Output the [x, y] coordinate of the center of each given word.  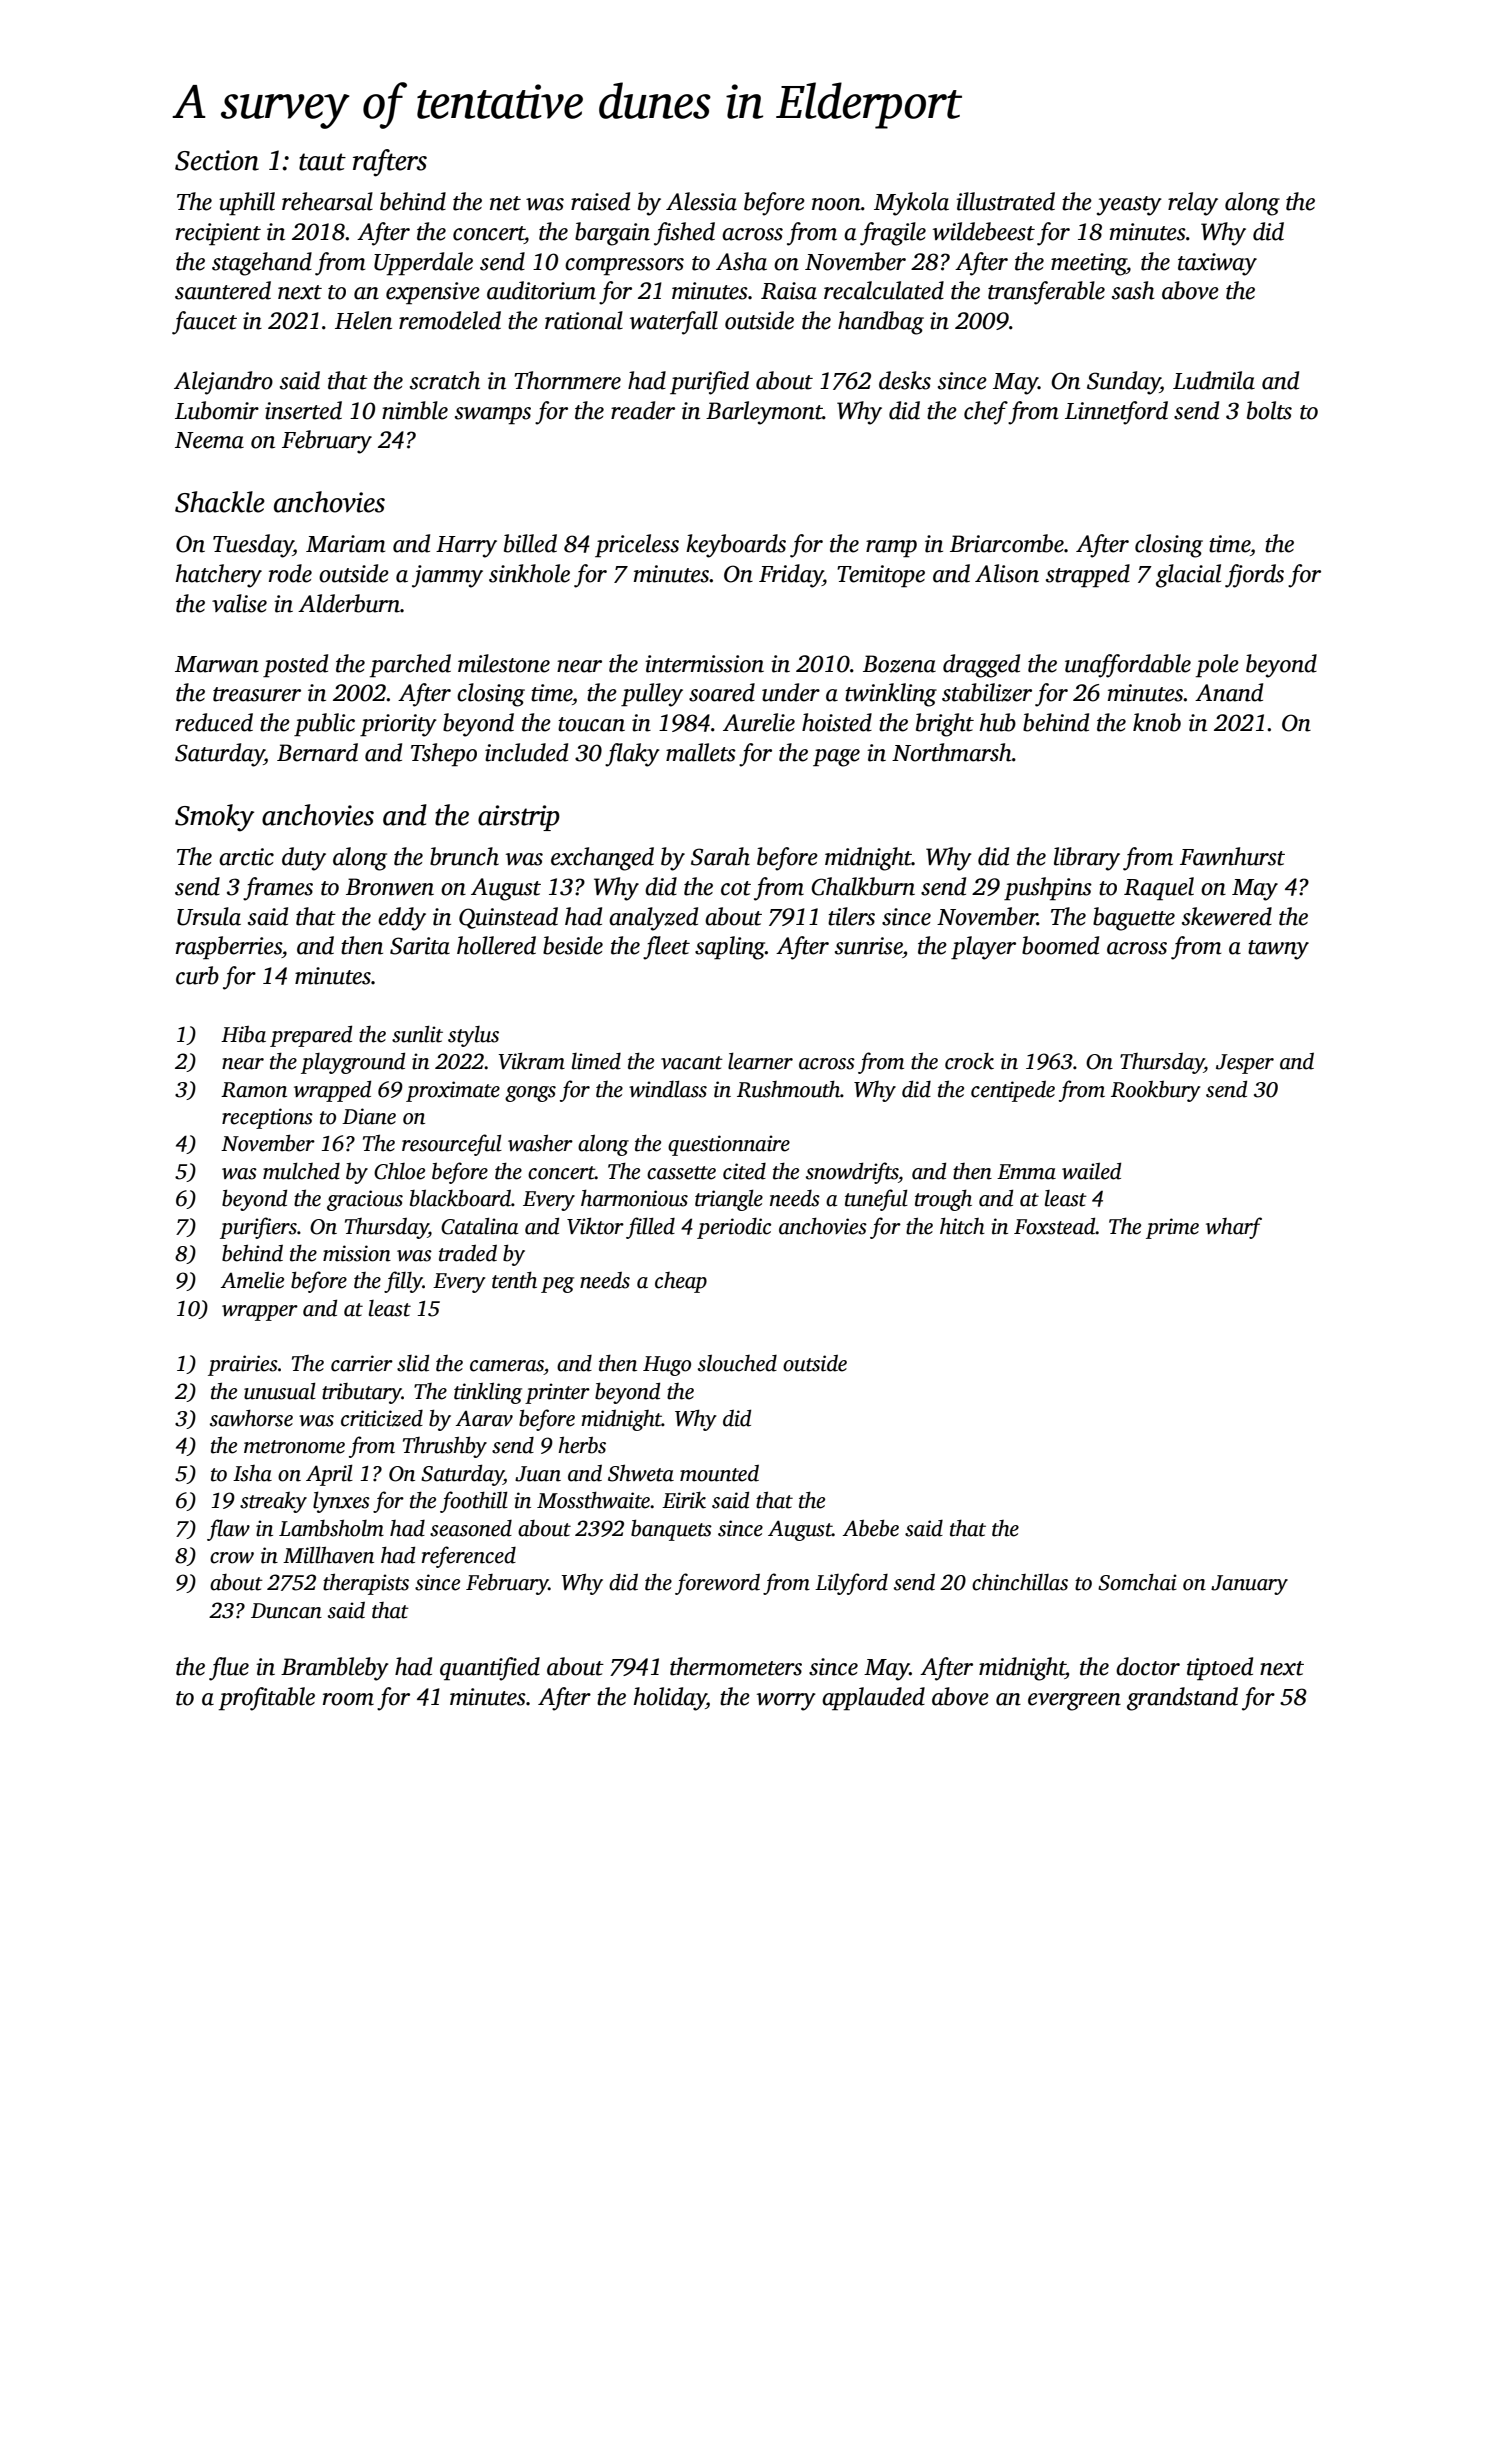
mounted [719, 1473]
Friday [791, 576]
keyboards [736, 546]
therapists [366, 1584]
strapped [1088, 576]
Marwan [217, 664]
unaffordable [1128, 666]
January [1249, 1585]
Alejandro [223, 383]
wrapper [260, 1313]
